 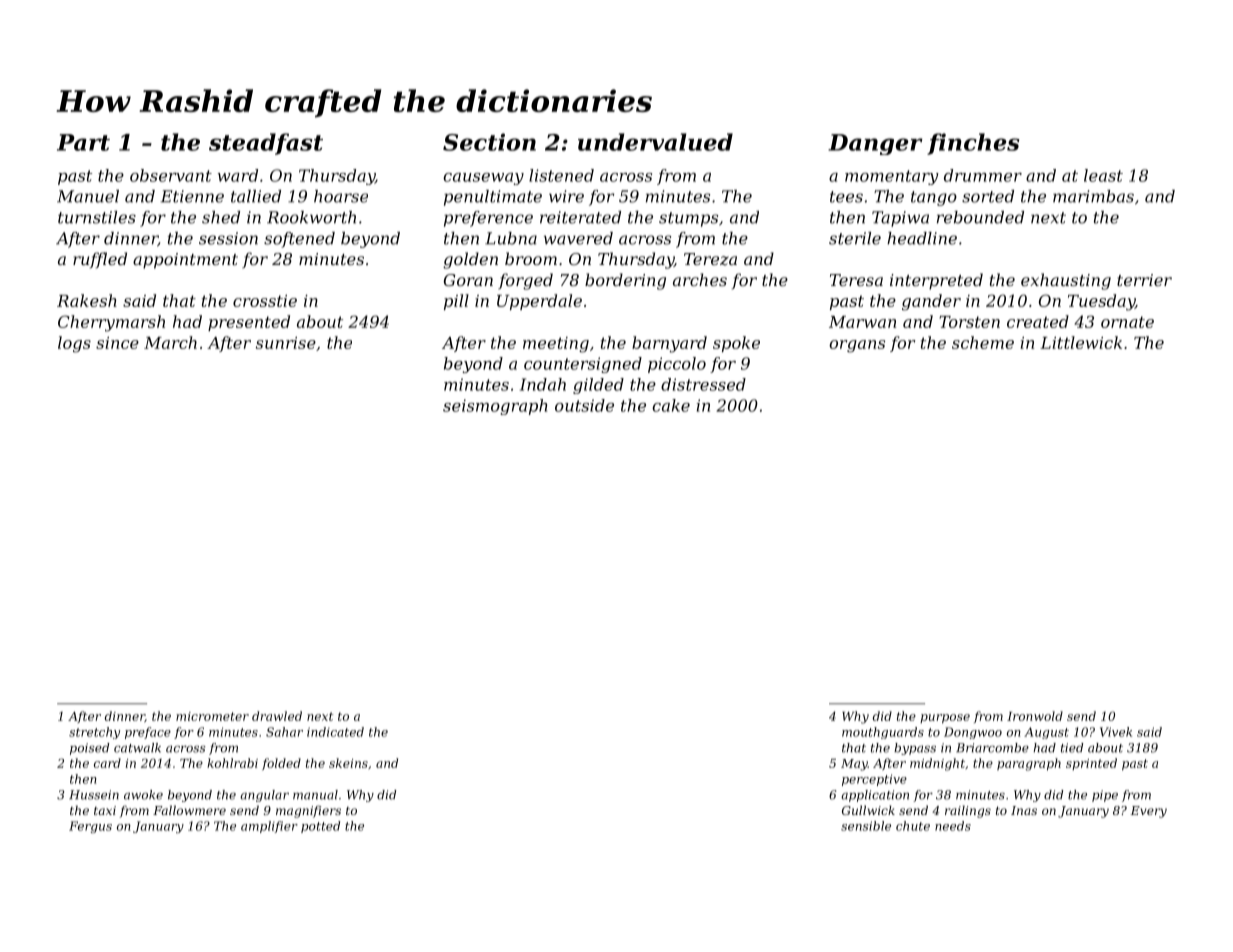 What do you see at coordinates (1144, 280) in the page?
I see `terrier` at bounding box center [1144, 280].
